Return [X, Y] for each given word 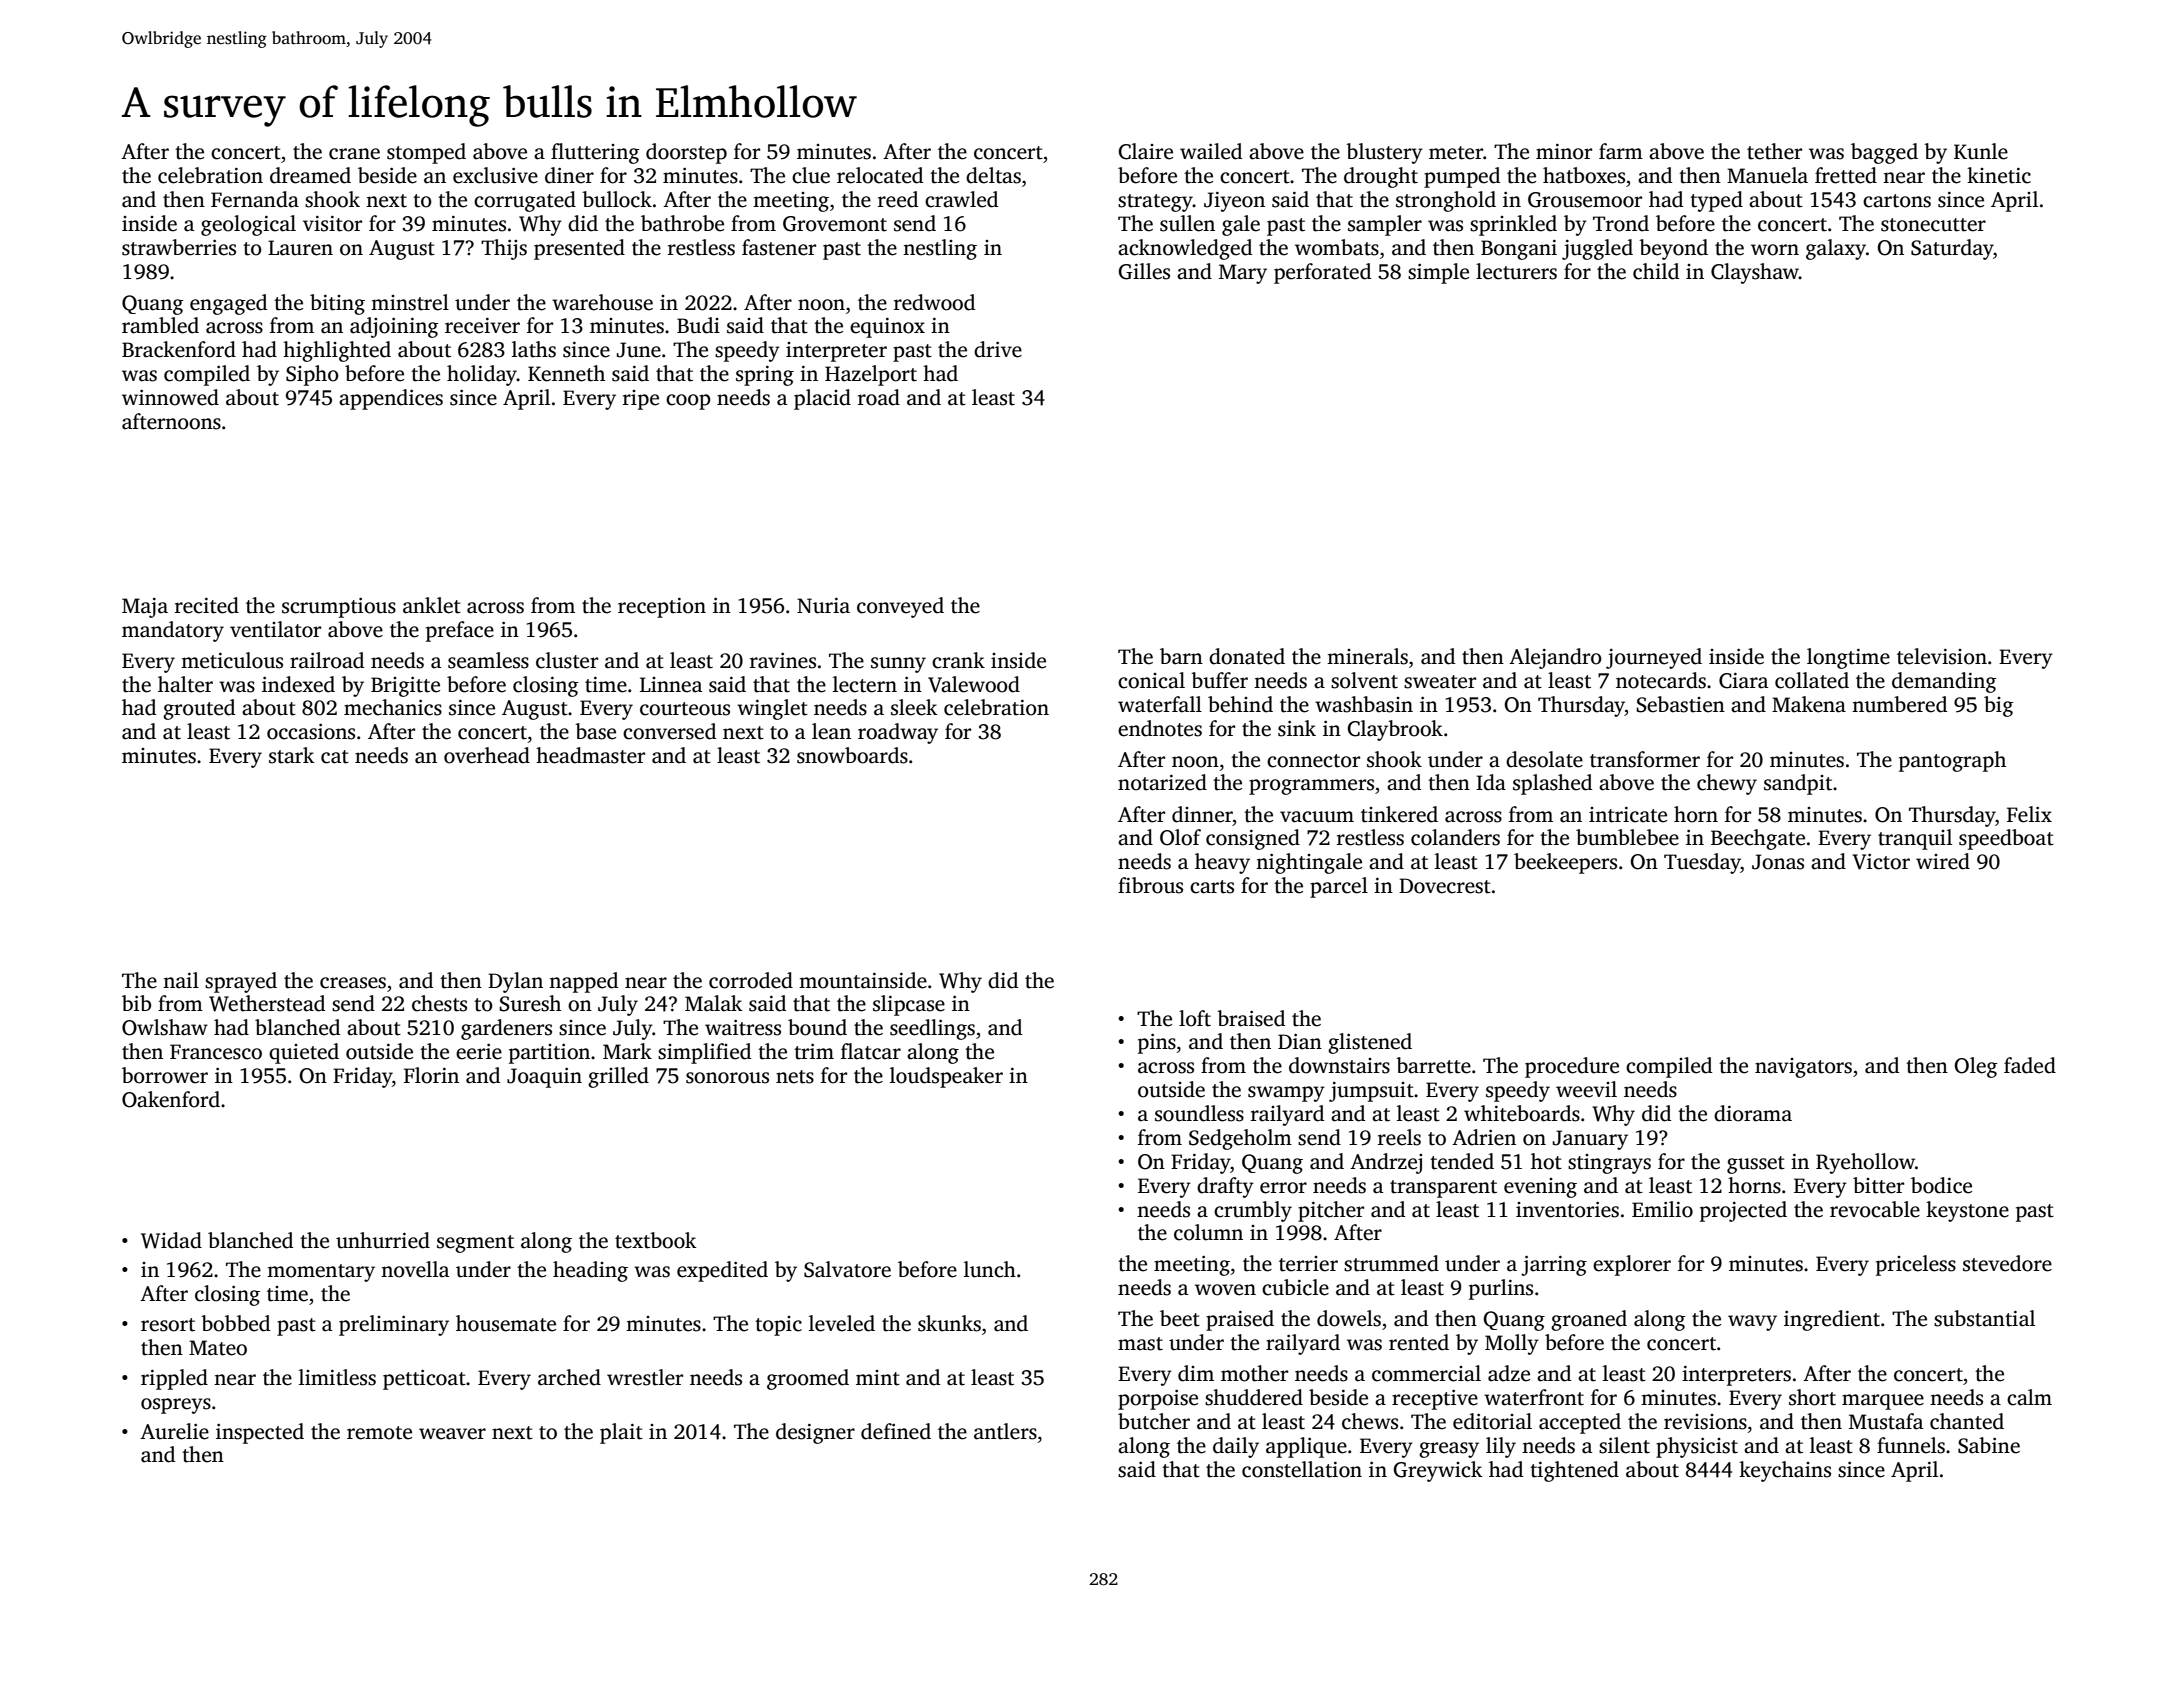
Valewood [974, 684]
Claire [1145, 151]
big [1999, 706]
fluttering [595, 153]
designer [815, 1433]
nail [181, 980]
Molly [1512, 1344]
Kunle [1981, 151]
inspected [260, 1433]
